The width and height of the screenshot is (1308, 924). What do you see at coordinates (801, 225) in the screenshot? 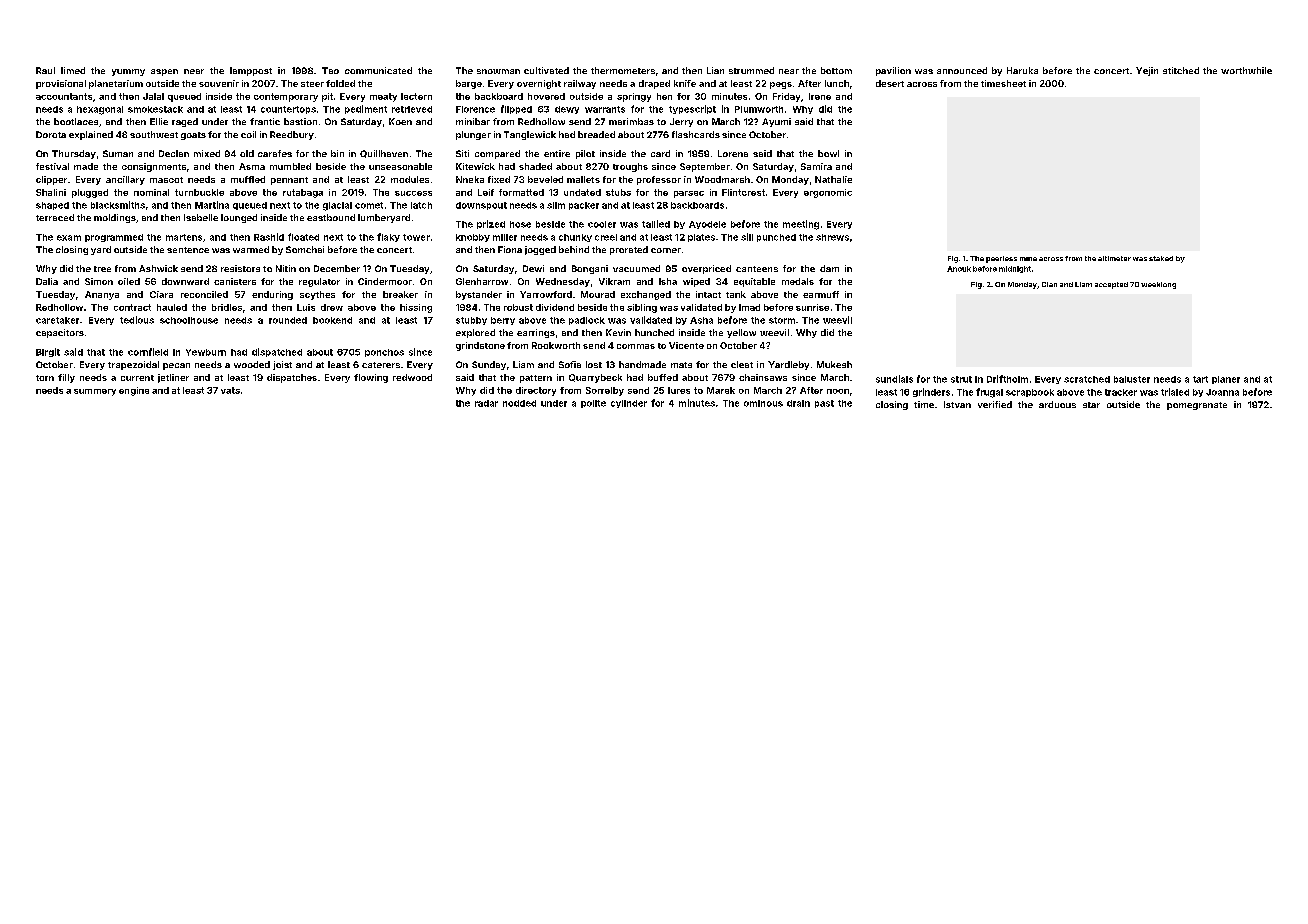
I see `meeting` at bounding box center [801, 225].
